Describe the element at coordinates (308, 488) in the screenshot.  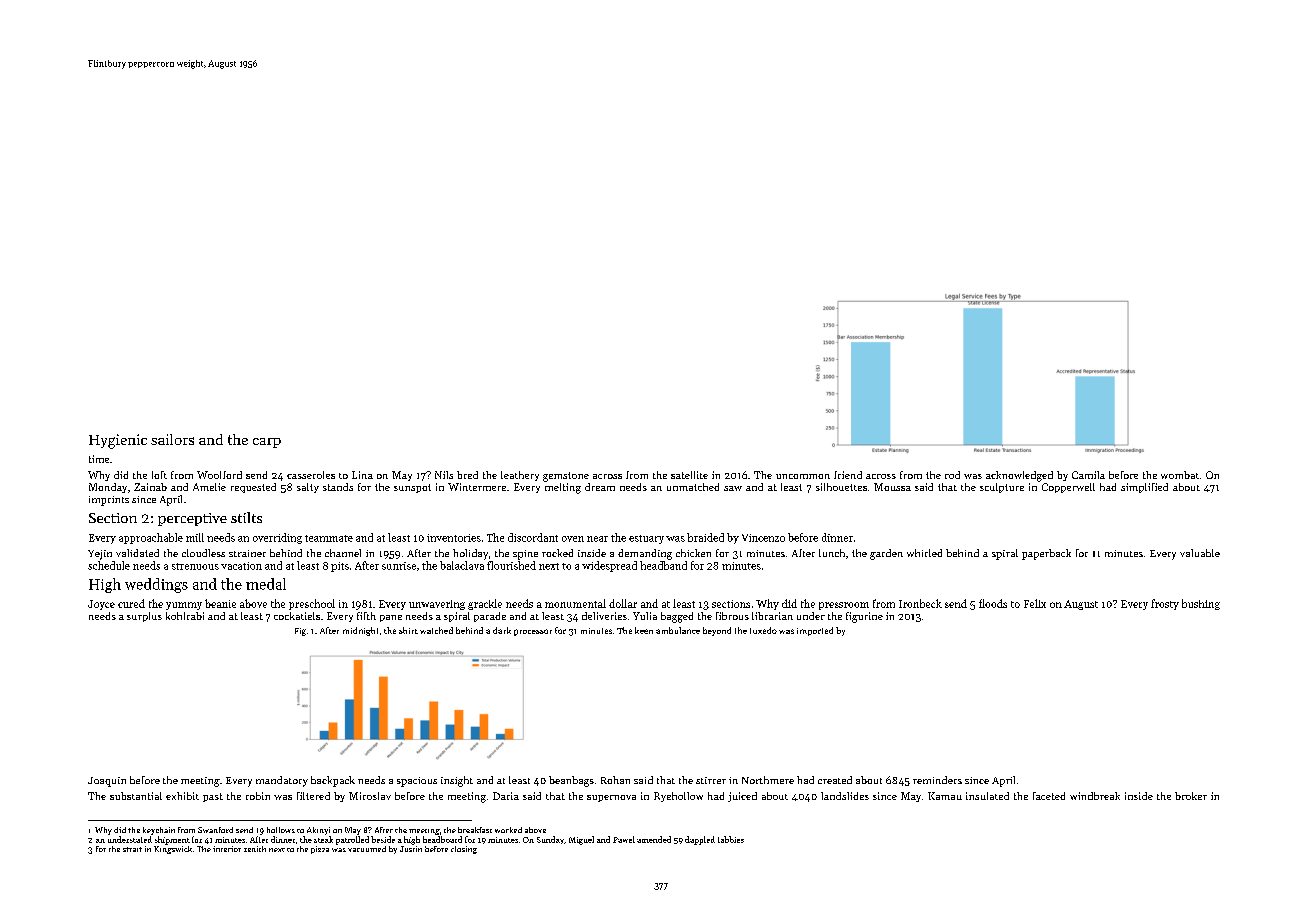
I see `salty` at that location.
